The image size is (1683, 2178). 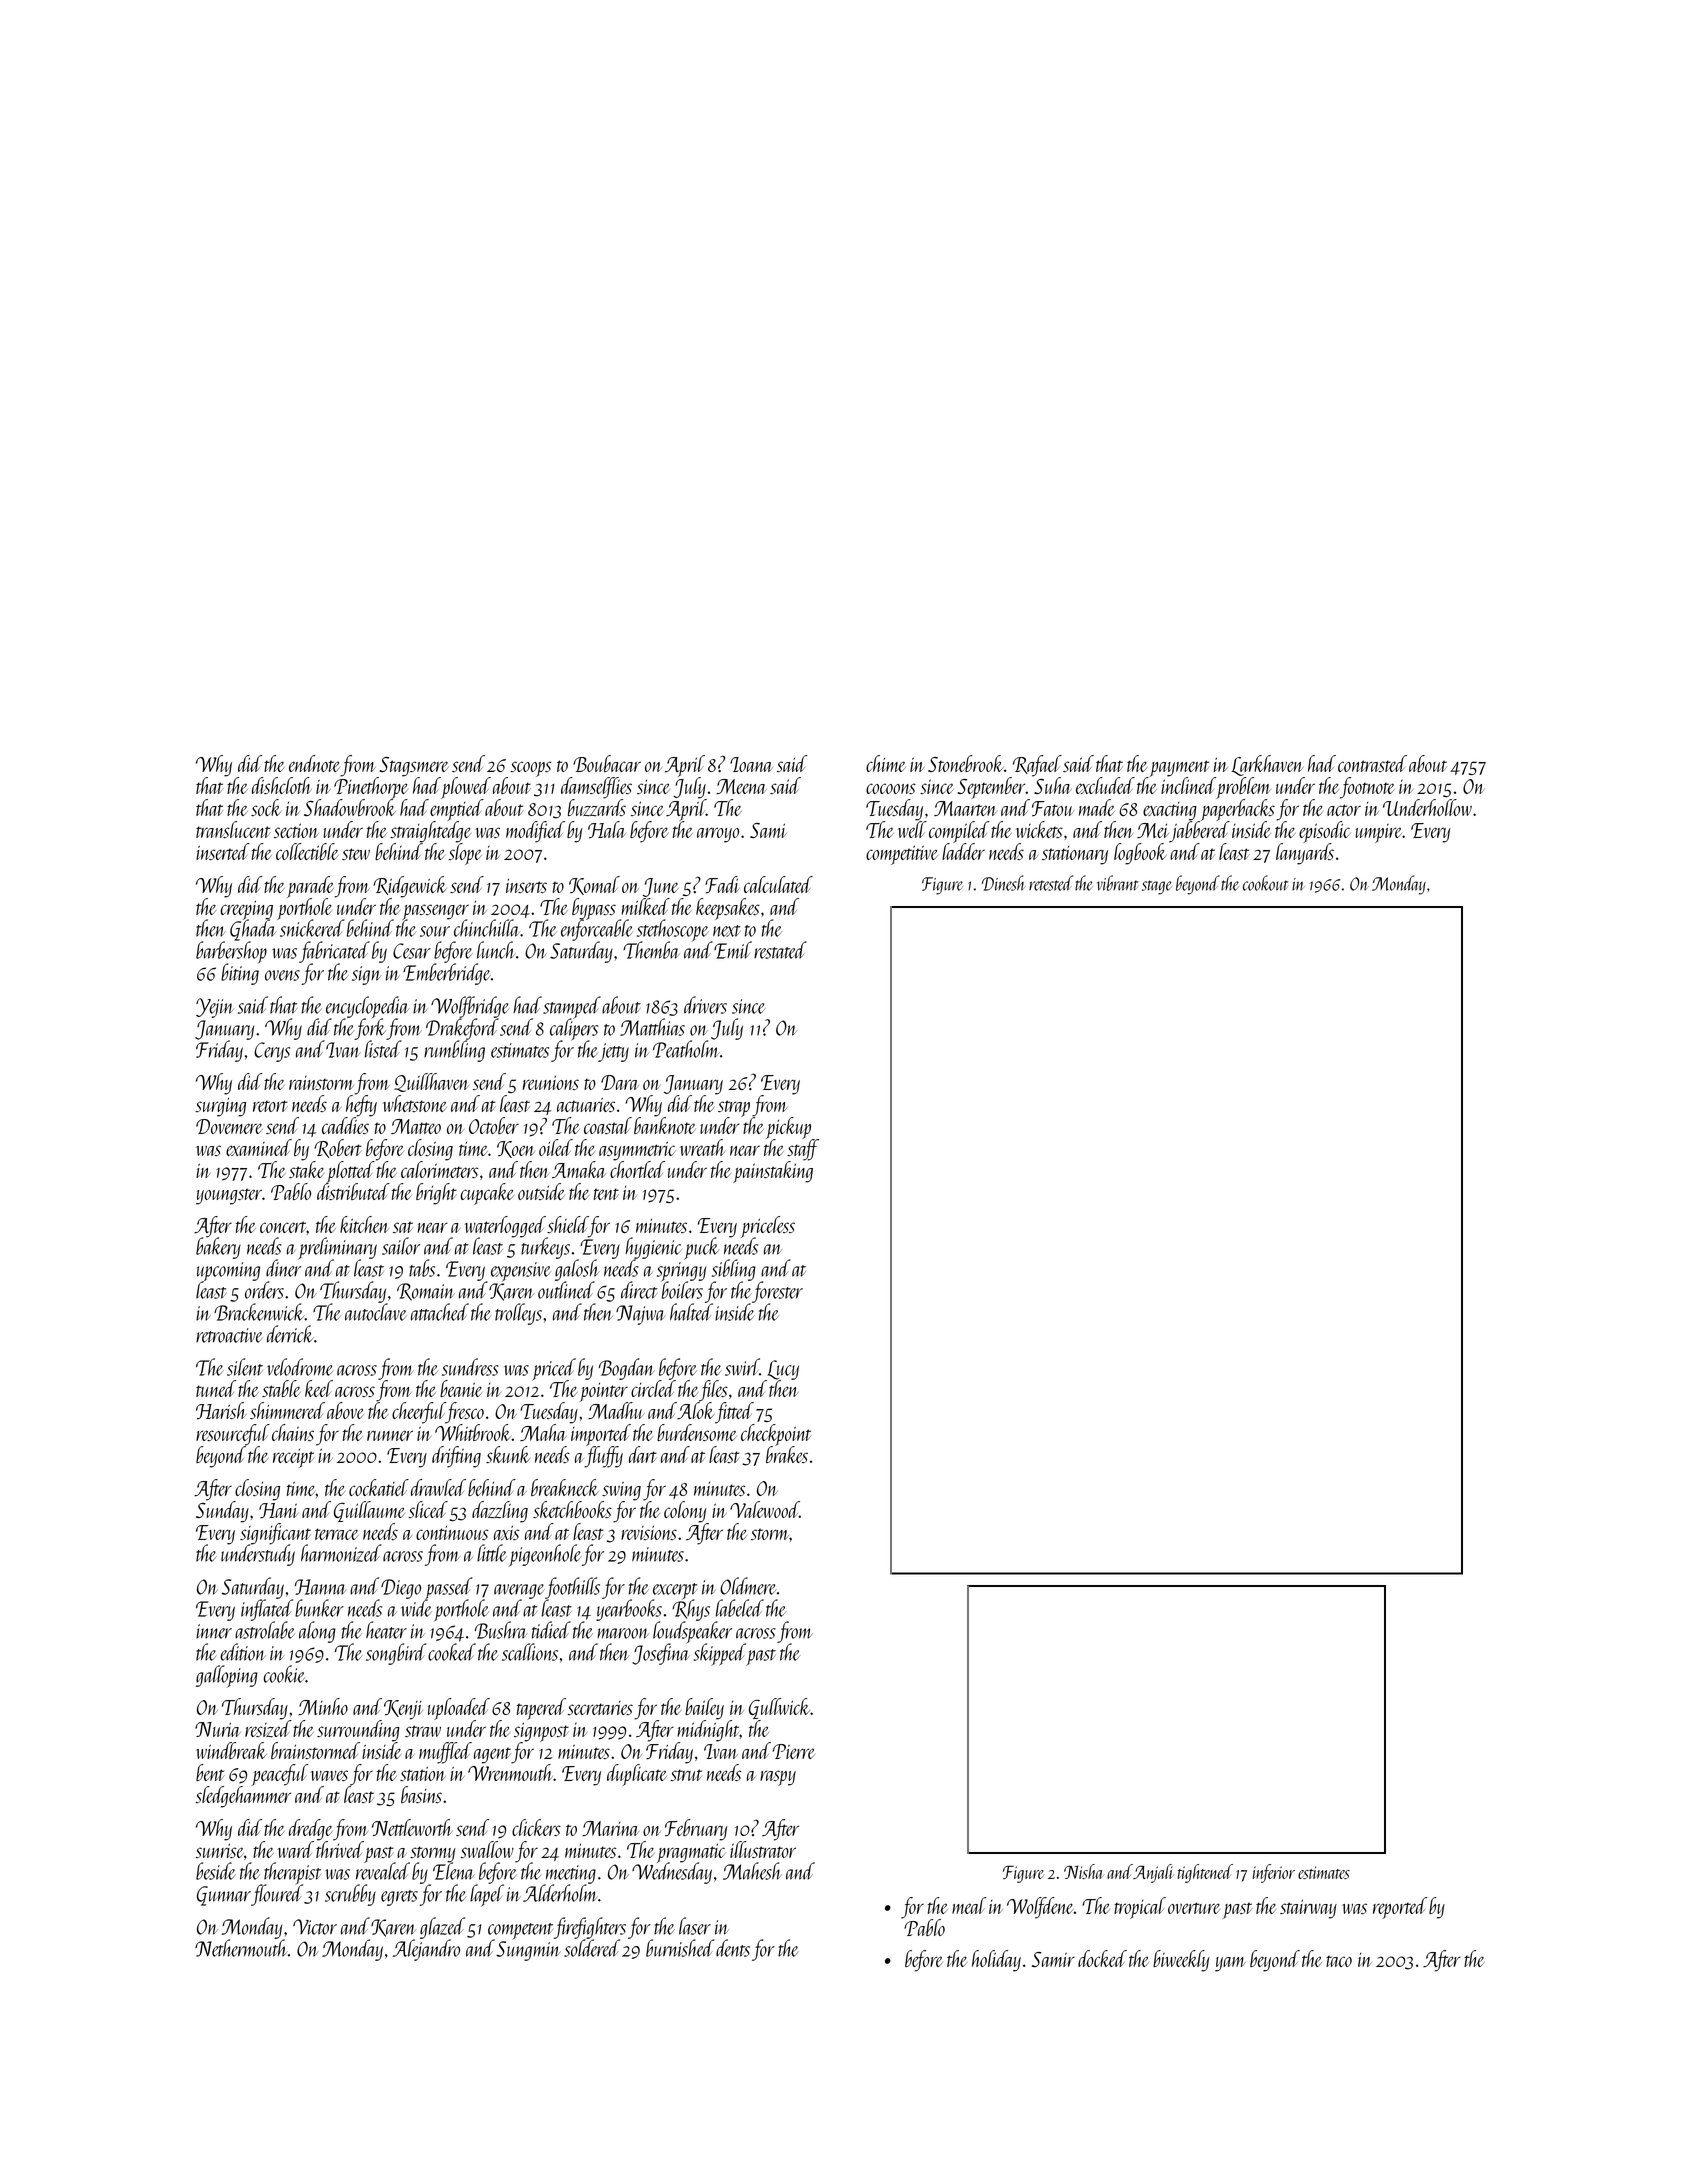 What do you see at coordinates (1199, 832) in the screenshot?
I see `jabbered` at bounding box center [1199, 832].
